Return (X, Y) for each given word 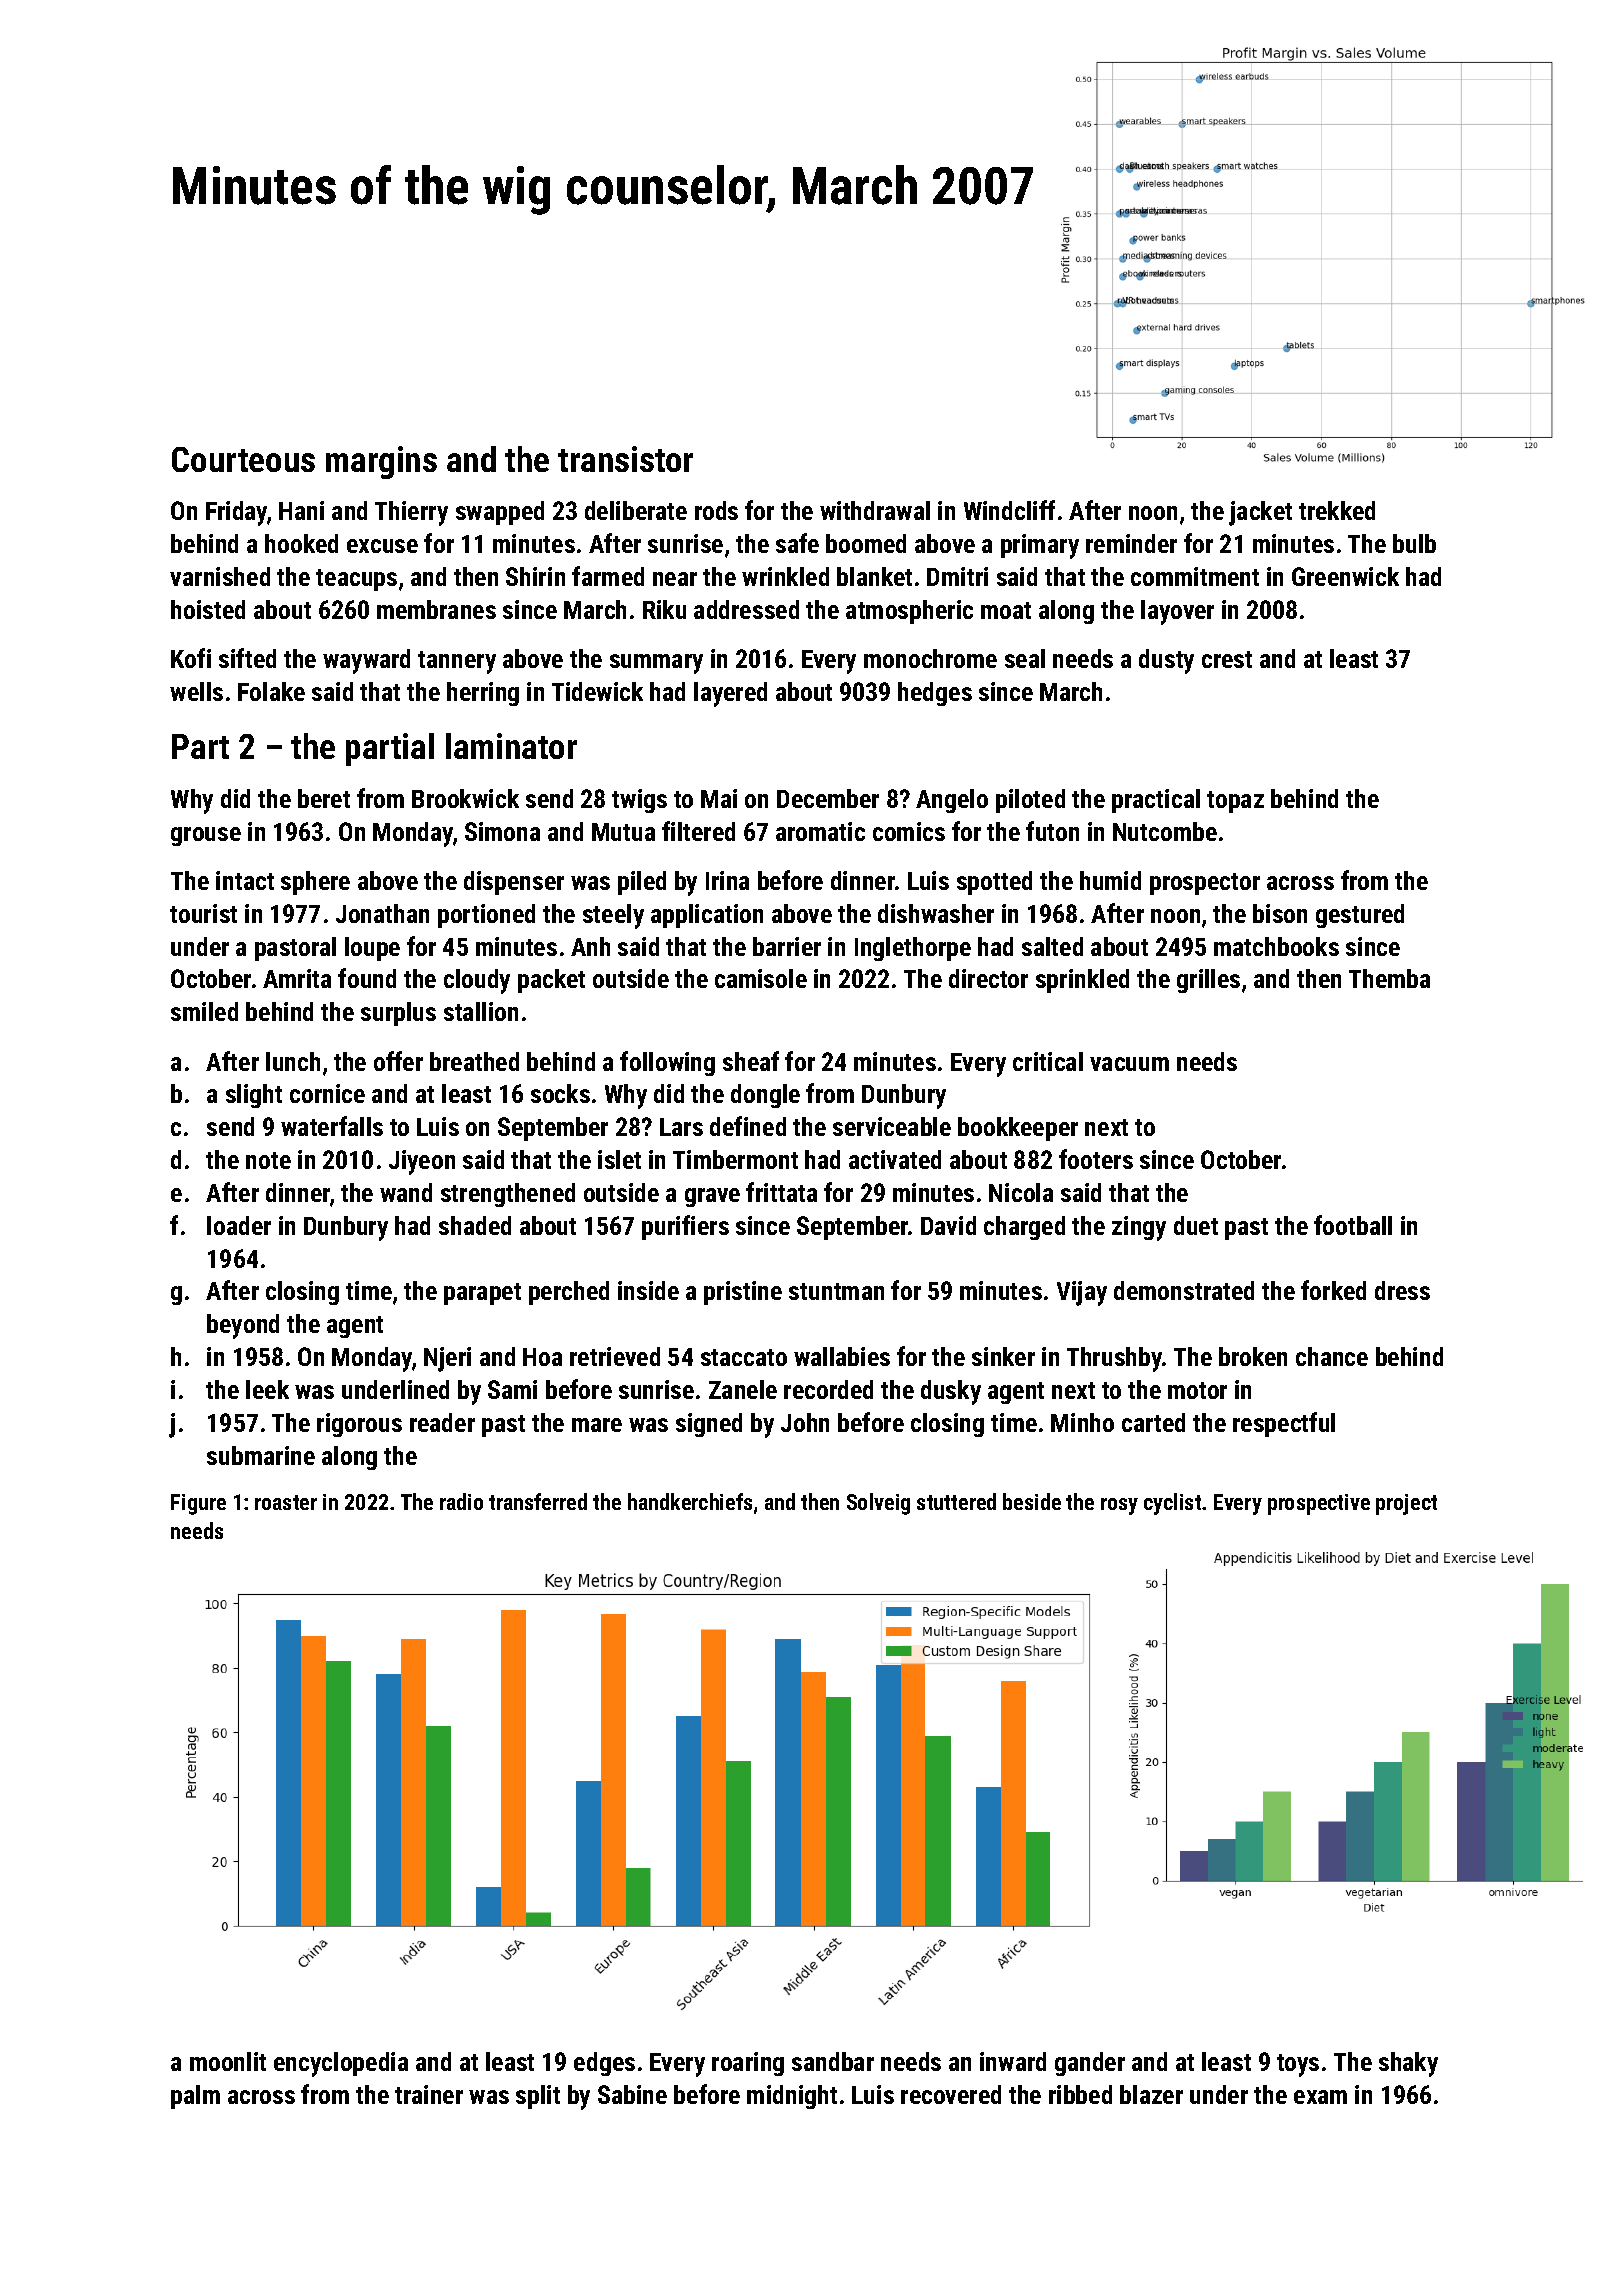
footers (1096, 1159)
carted (1153, 1422)
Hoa (542, 1357)
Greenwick (1345, 576)
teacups (356, 580)
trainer (429, 2094)
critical (1048, 1061)
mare (597, 1425)
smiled (204, 1011)
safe (797, 543)
